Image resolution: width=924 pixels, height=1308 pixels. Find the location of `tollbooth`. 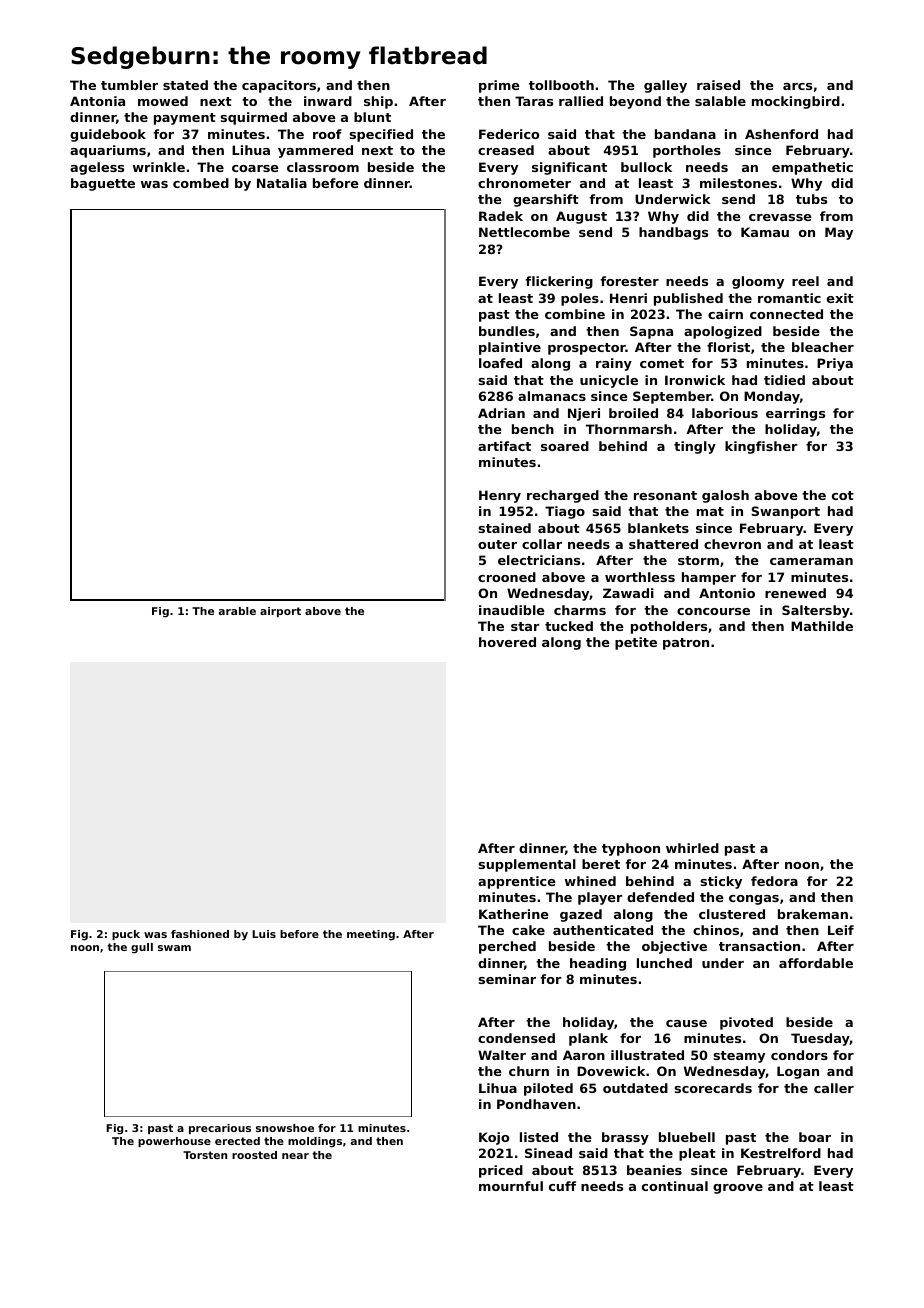

tollbooth is located at coordinates (561, 85).
